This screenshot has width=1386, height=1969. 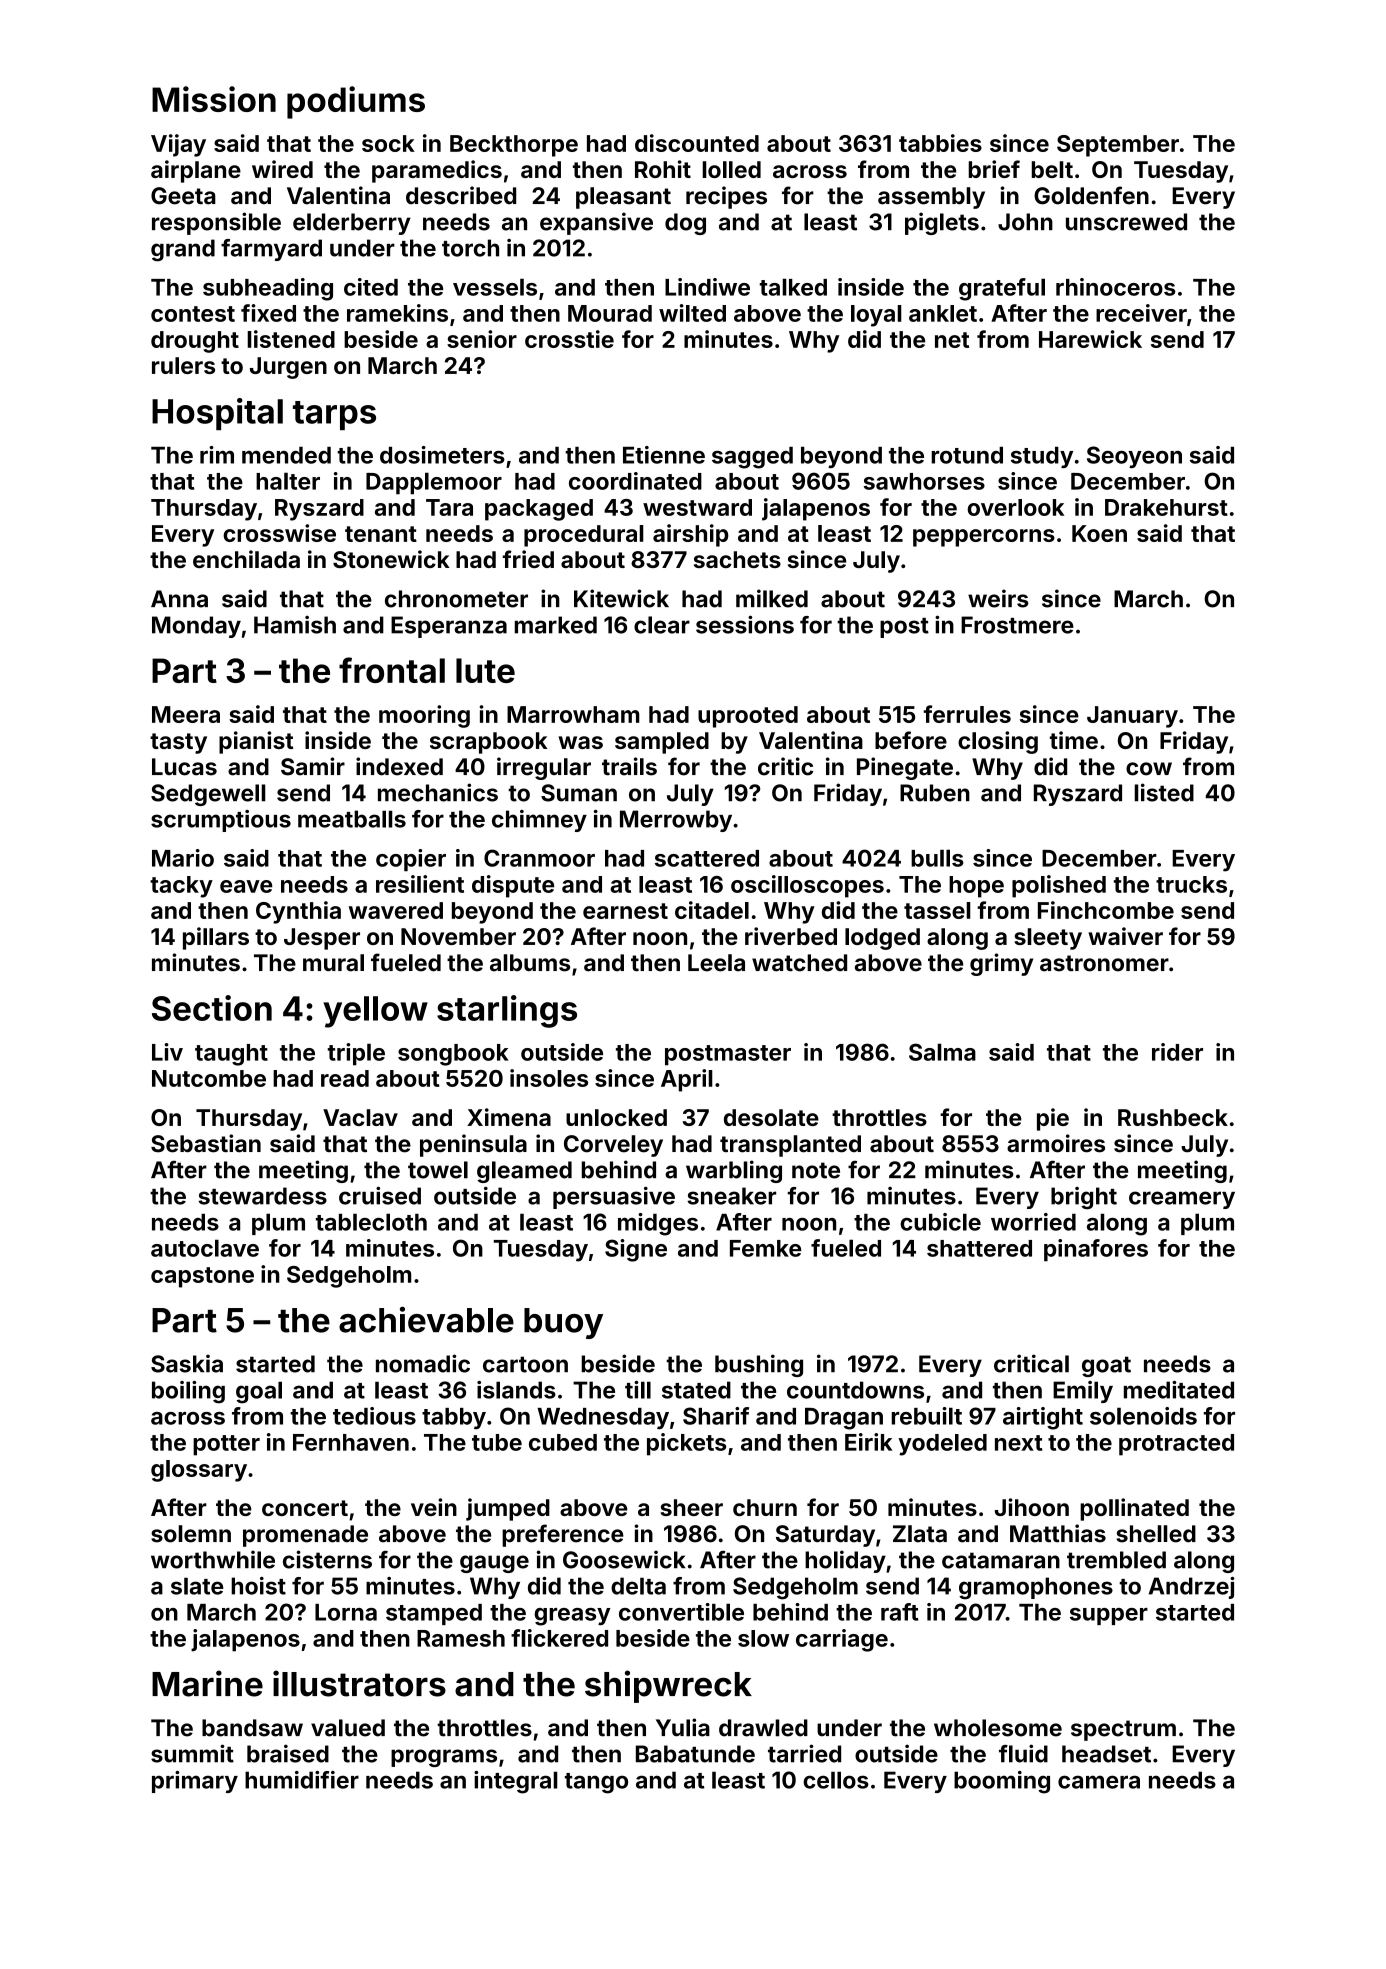 I want to click on armoires, so click(x=1056, y=1143).
